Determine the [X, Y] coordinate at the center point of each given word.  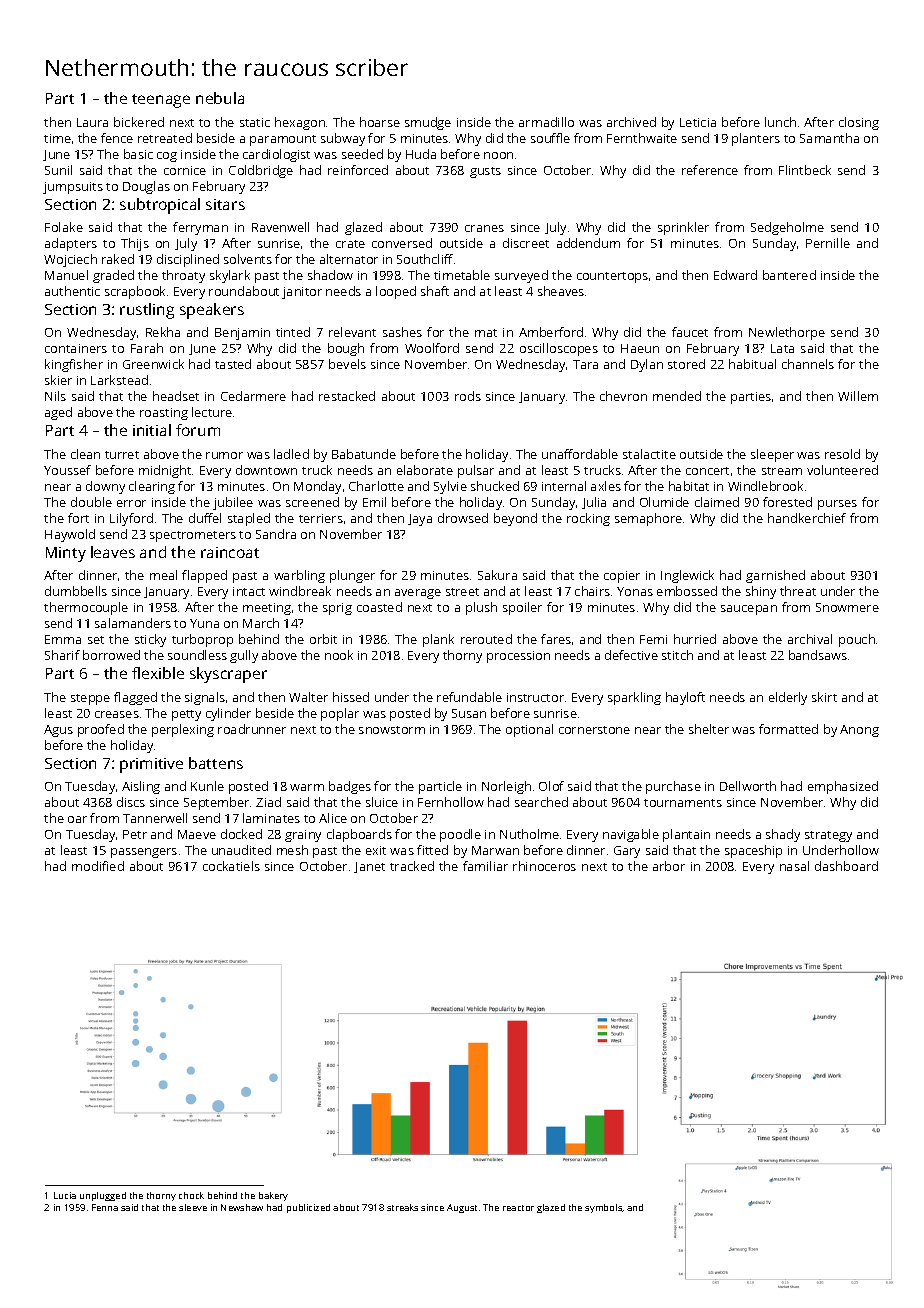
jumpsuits [73, 188]
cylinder [228, 714]
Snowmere [847, 607]
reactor [518, 1208]
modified [98, 866]
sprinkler [683, 228]
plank [438, 640]
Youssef [67, 470]
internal [564, 486]
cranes [484, 228]
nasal [794, 866]
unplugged [103, 1196]
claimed [717, 502]
